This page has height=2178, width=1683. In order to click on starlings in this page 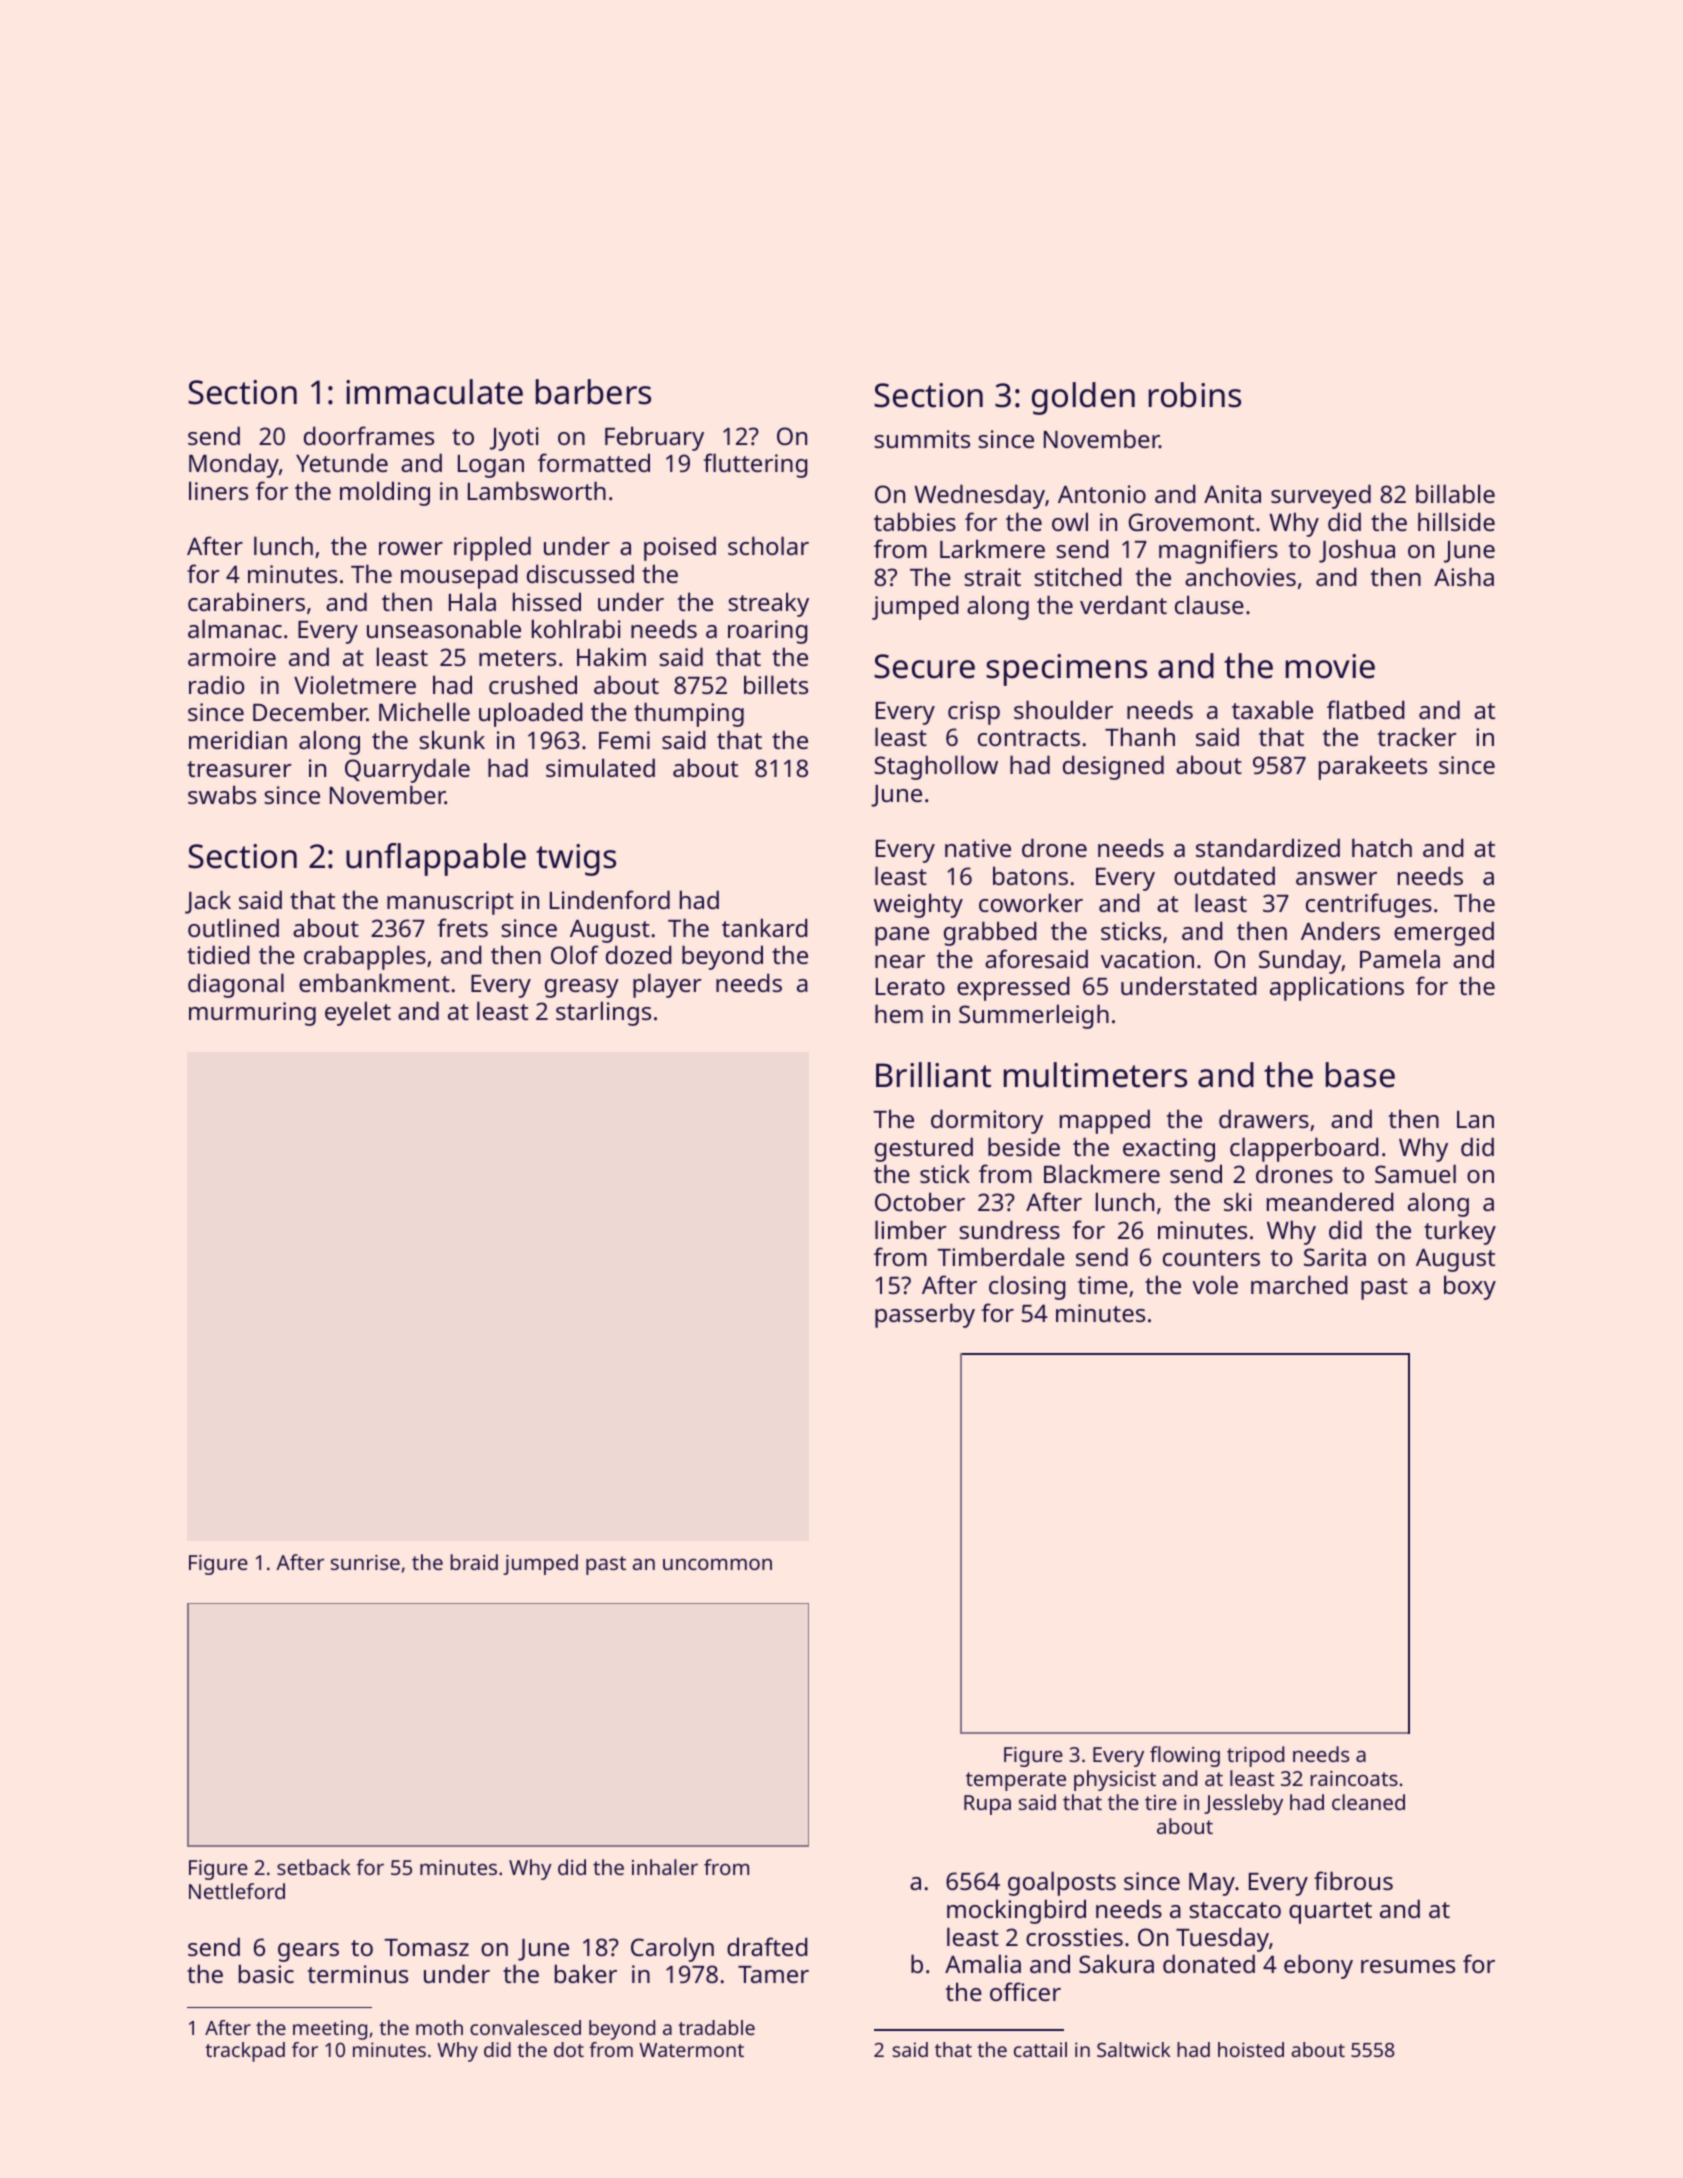, I will do `click(603, 1013)`.
